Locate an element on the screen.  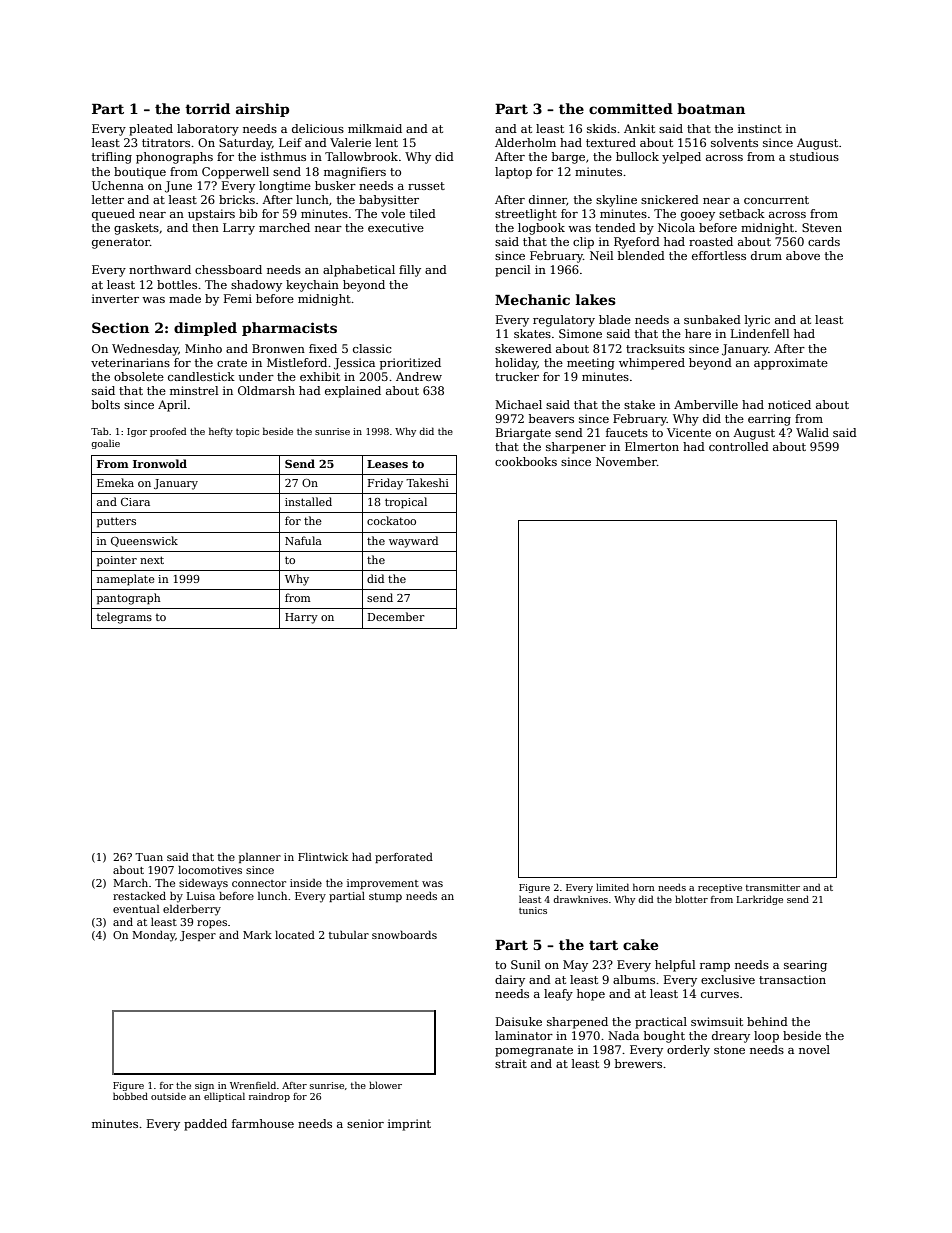
Uchenna is located at coordinates (118, 185).
